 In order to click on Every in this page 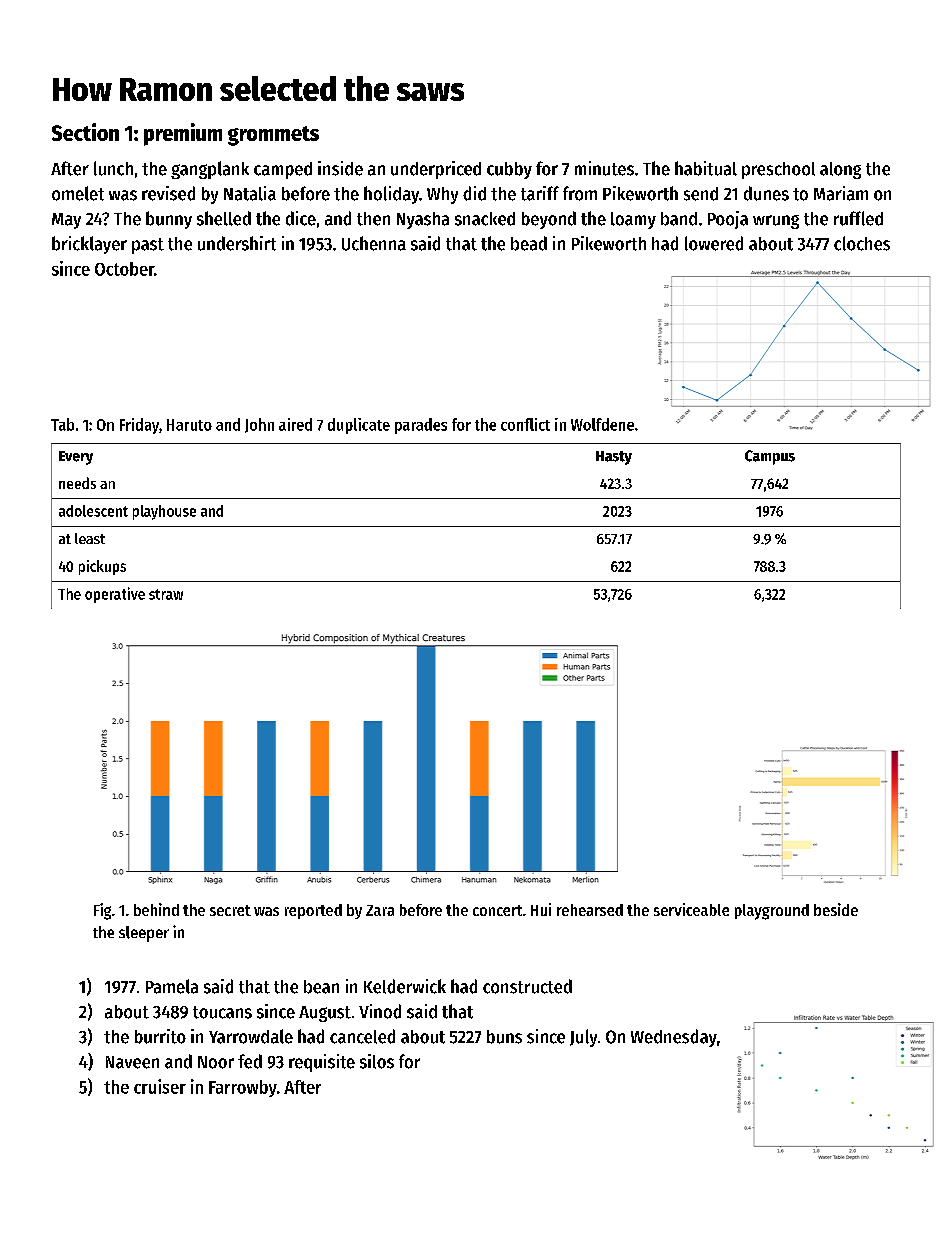, I will do `click(76, 458)`.
